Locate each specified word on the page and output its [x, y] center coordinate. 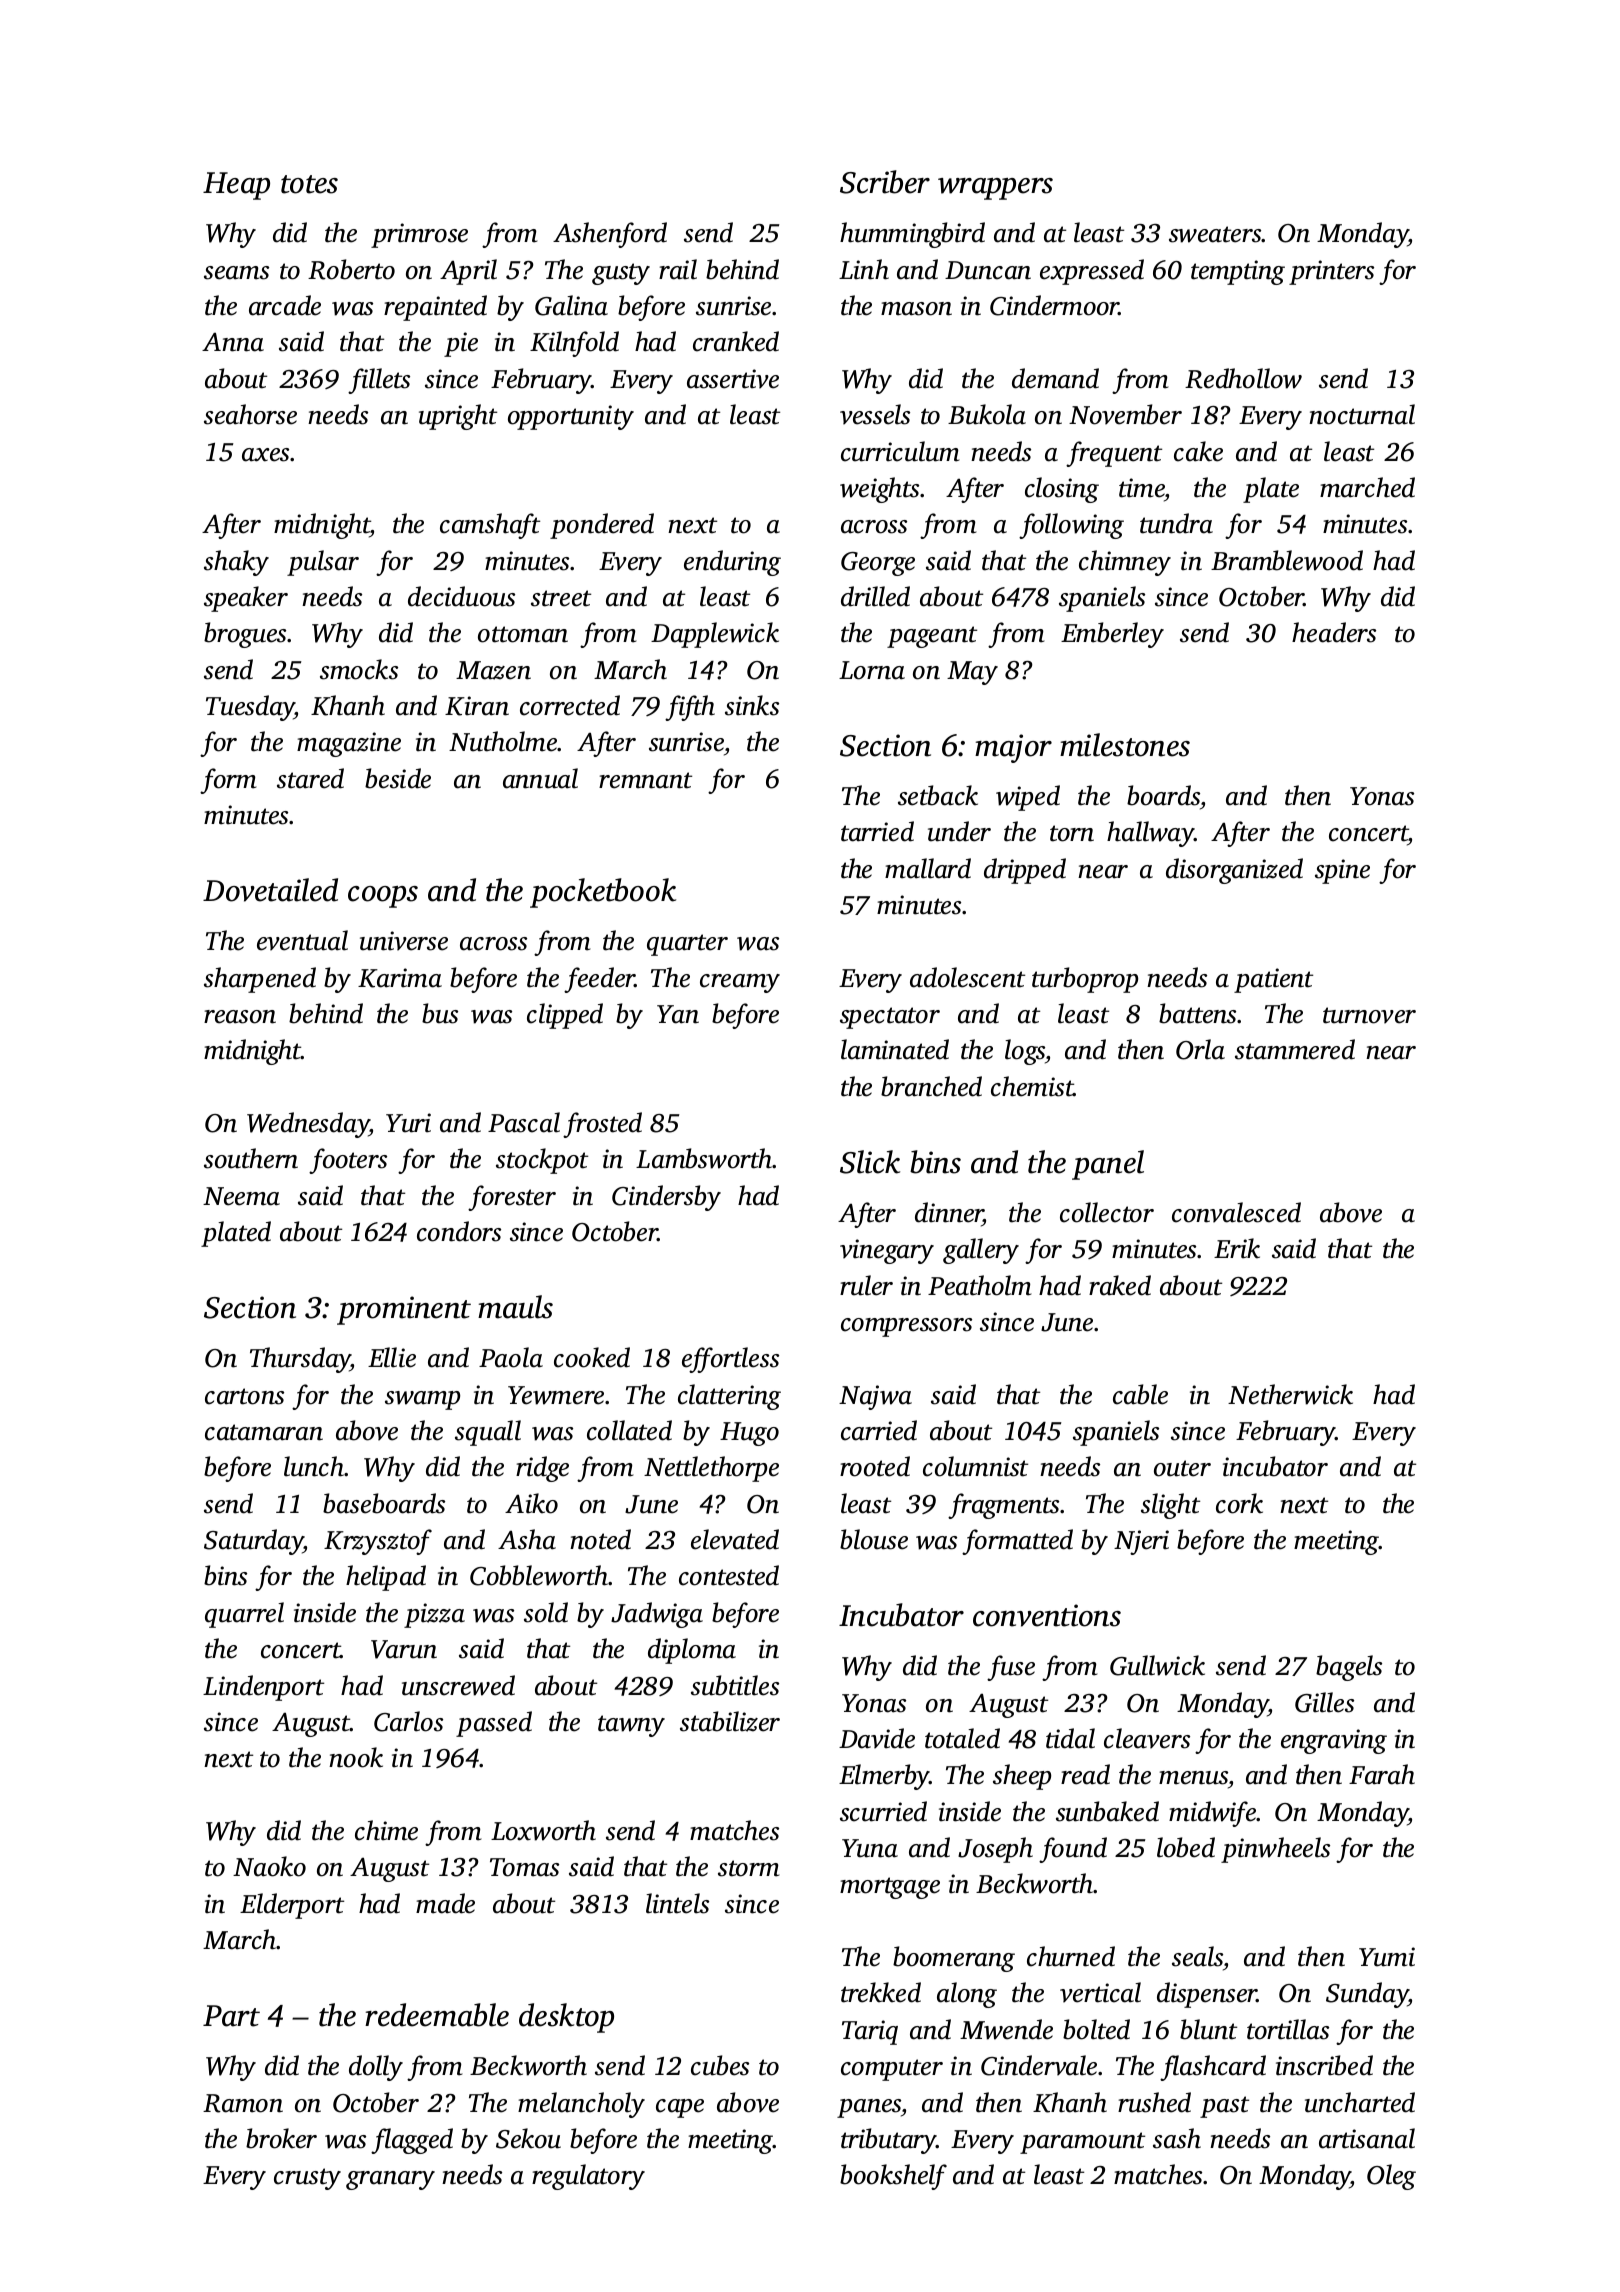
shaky [236, 563]
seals [1197, 1956]
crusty [307, 2179]
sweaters [1215, 234]
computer [892, 2070]
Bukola [987, 414]
